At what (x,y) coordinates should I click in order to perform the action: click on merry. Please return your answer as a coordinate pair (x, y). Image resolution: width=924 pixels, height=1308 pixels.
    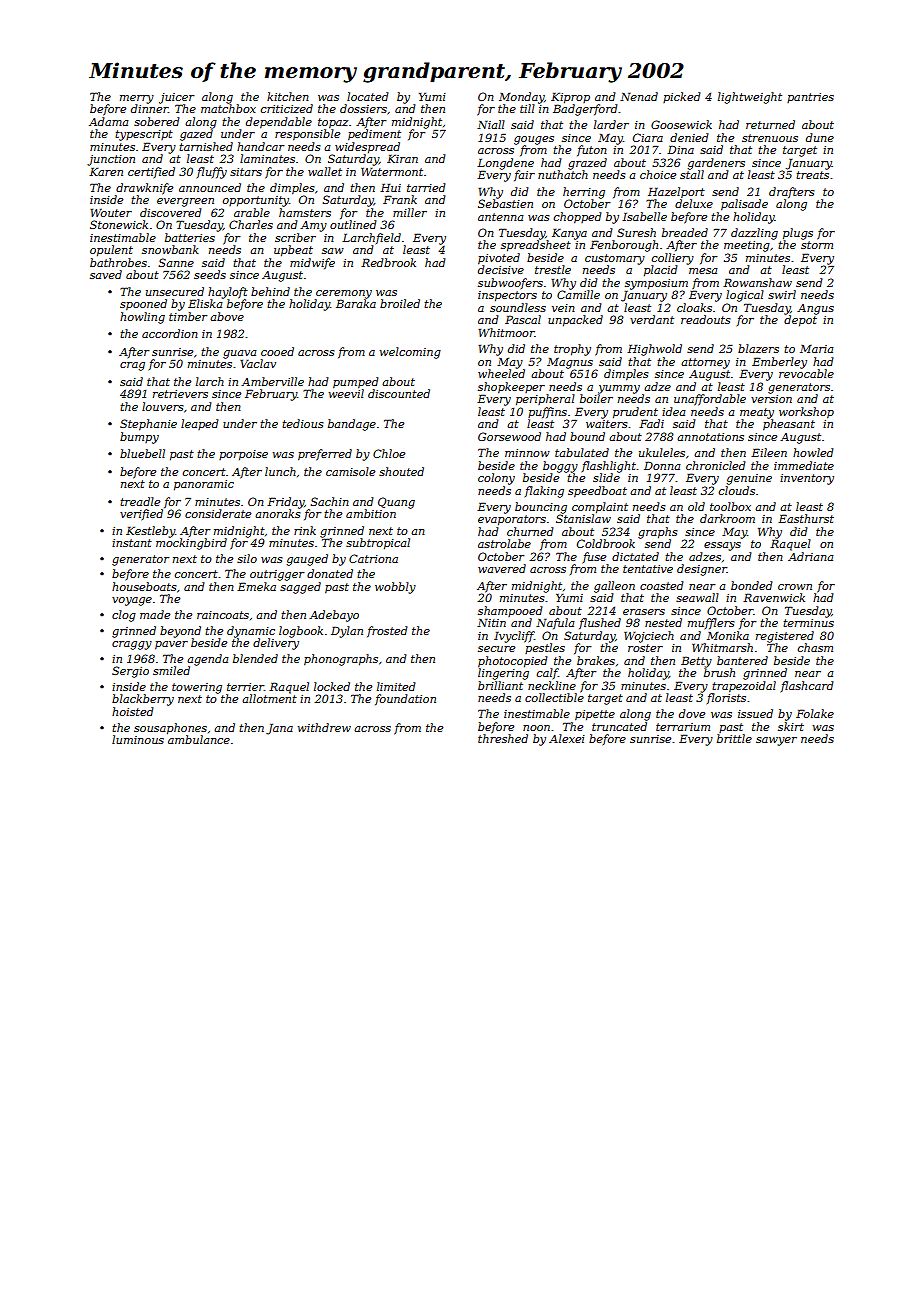
    Looking at the image, I should click on (137, 99).
